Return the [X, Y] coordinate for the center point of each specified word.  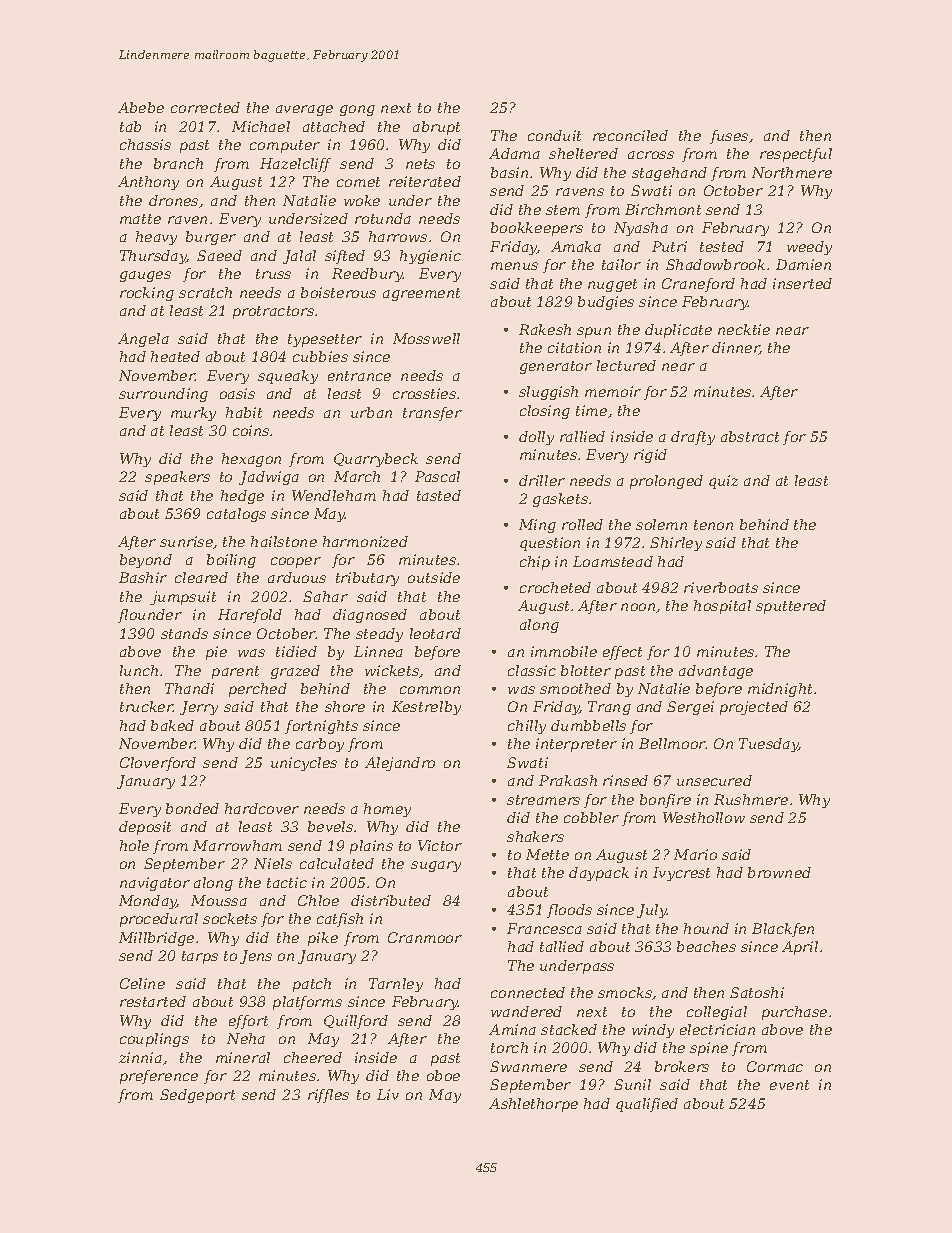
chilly [527, 727]
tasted [439, 495]
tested [722, 246]
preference [159, 1077]
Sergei [690, 708]
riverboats [721, 587]
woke [362, 200]
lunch [139, 670]
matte [140, 219]
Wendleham [334, 495]
